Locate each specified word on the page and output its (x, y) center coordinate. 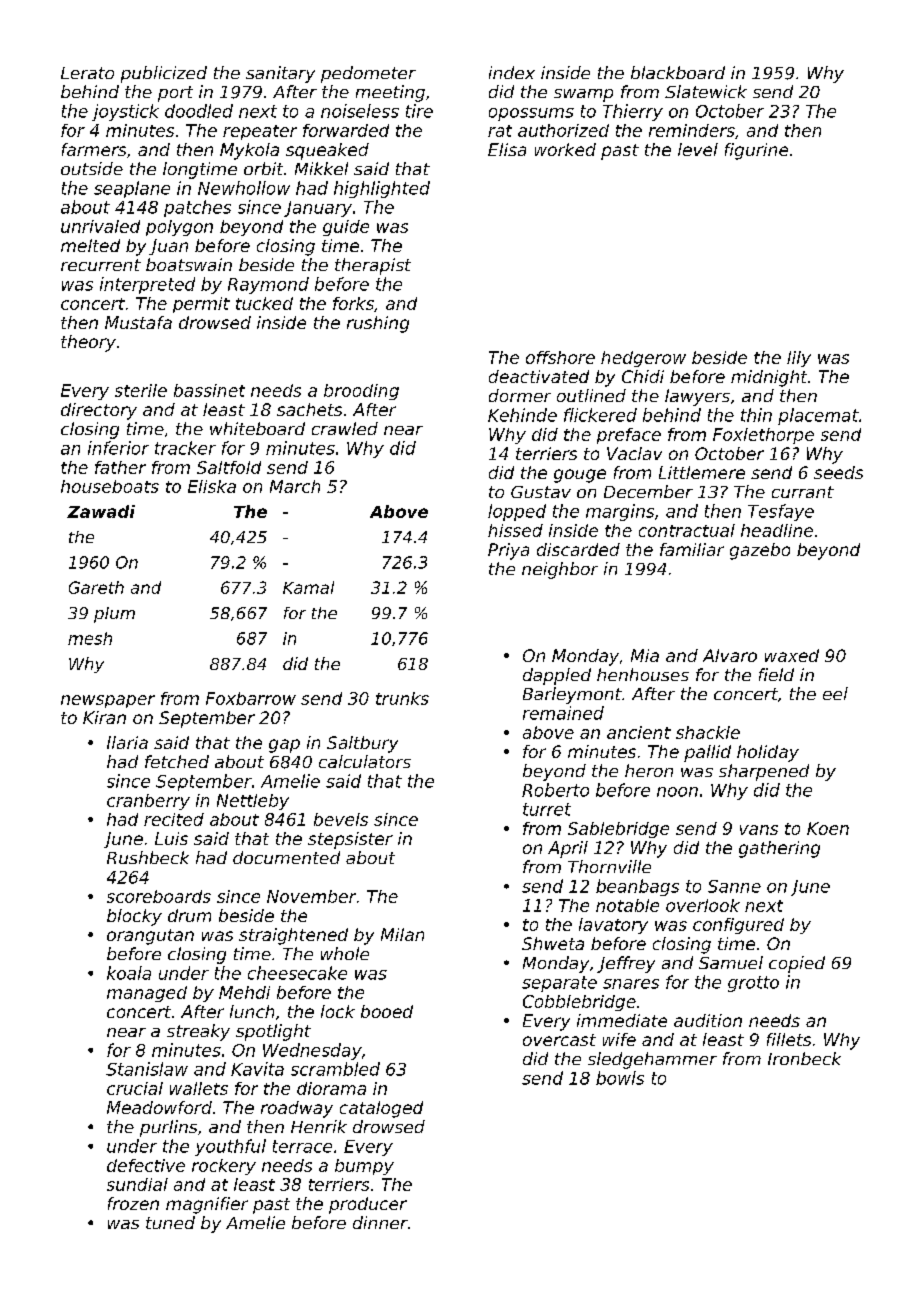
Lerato (87, 73)
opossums (531, 114)
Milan (402, 934)
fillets (789, 1039)
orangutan (150, 937)
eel (835, 693)
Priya (508, 551)
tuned (170, 1222)
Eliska (212, 486)
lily (799, 359)
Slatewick (706, 91)
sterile (141, 390)
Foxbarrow (251, 698)
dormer (520, 395)
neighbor (560, 570)
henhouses (643, 674)
